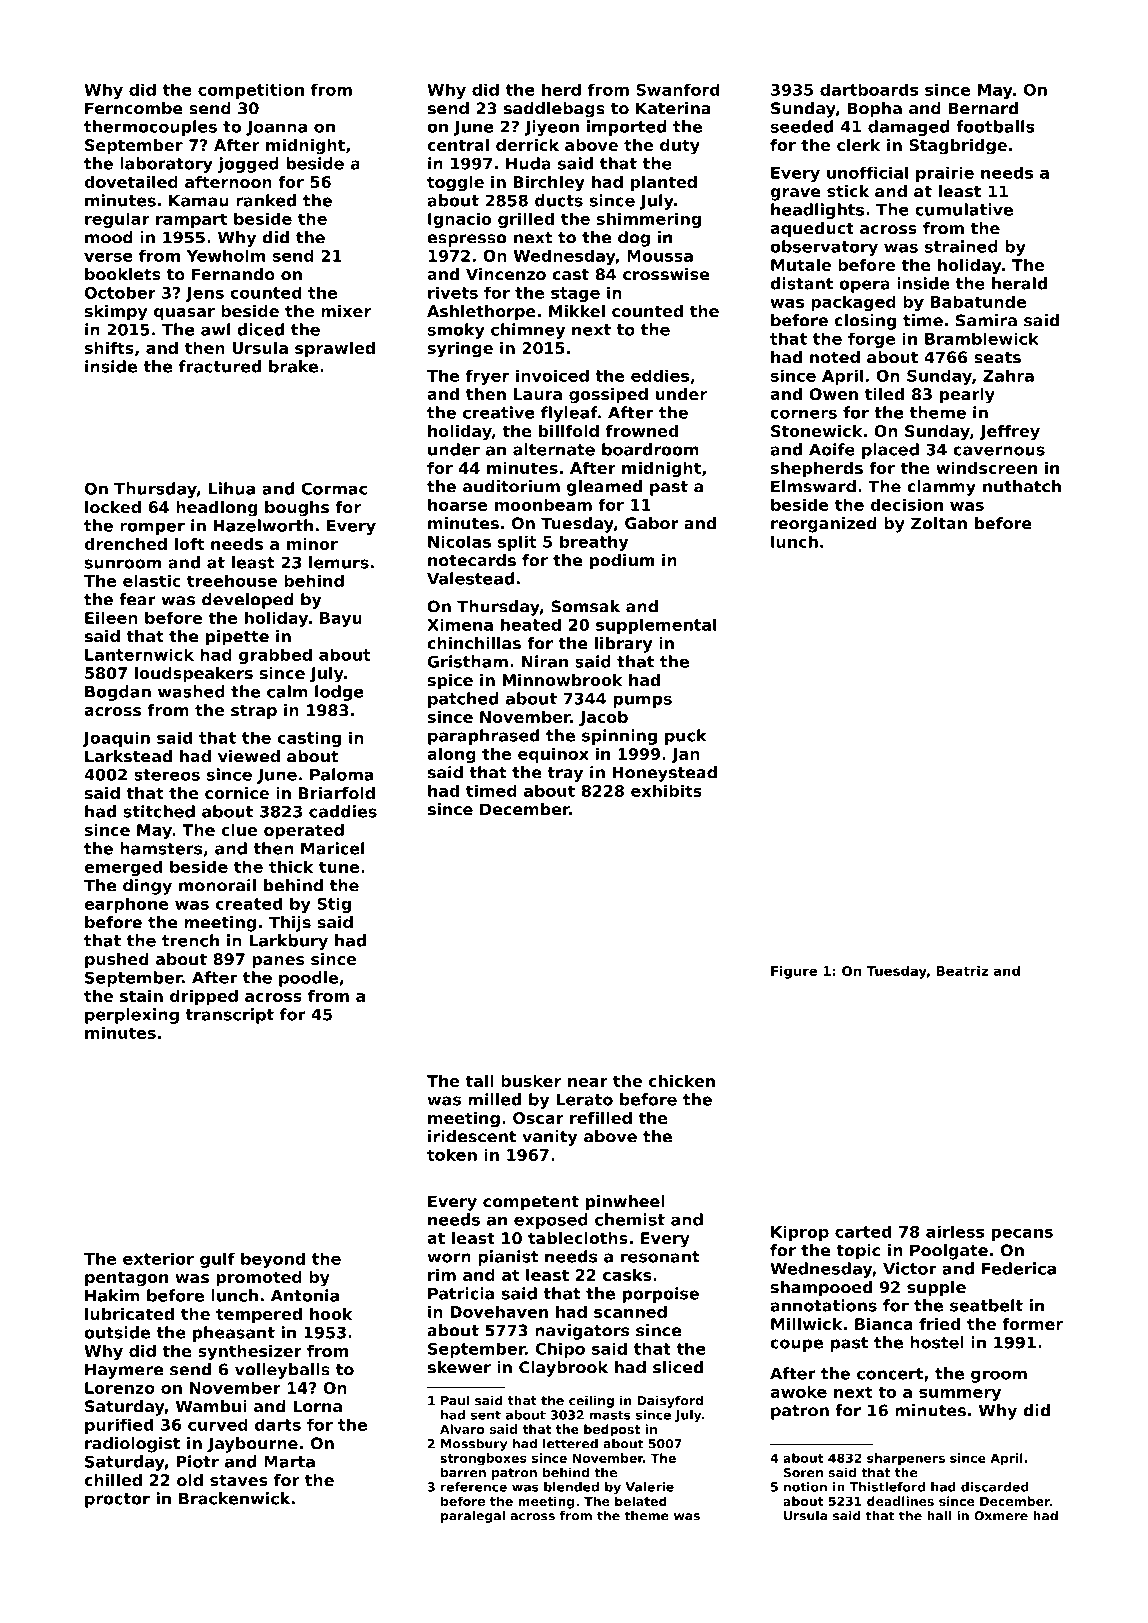  Describe the element at coordinates (608, 396) in the image. I see `gossiped` at that location.
